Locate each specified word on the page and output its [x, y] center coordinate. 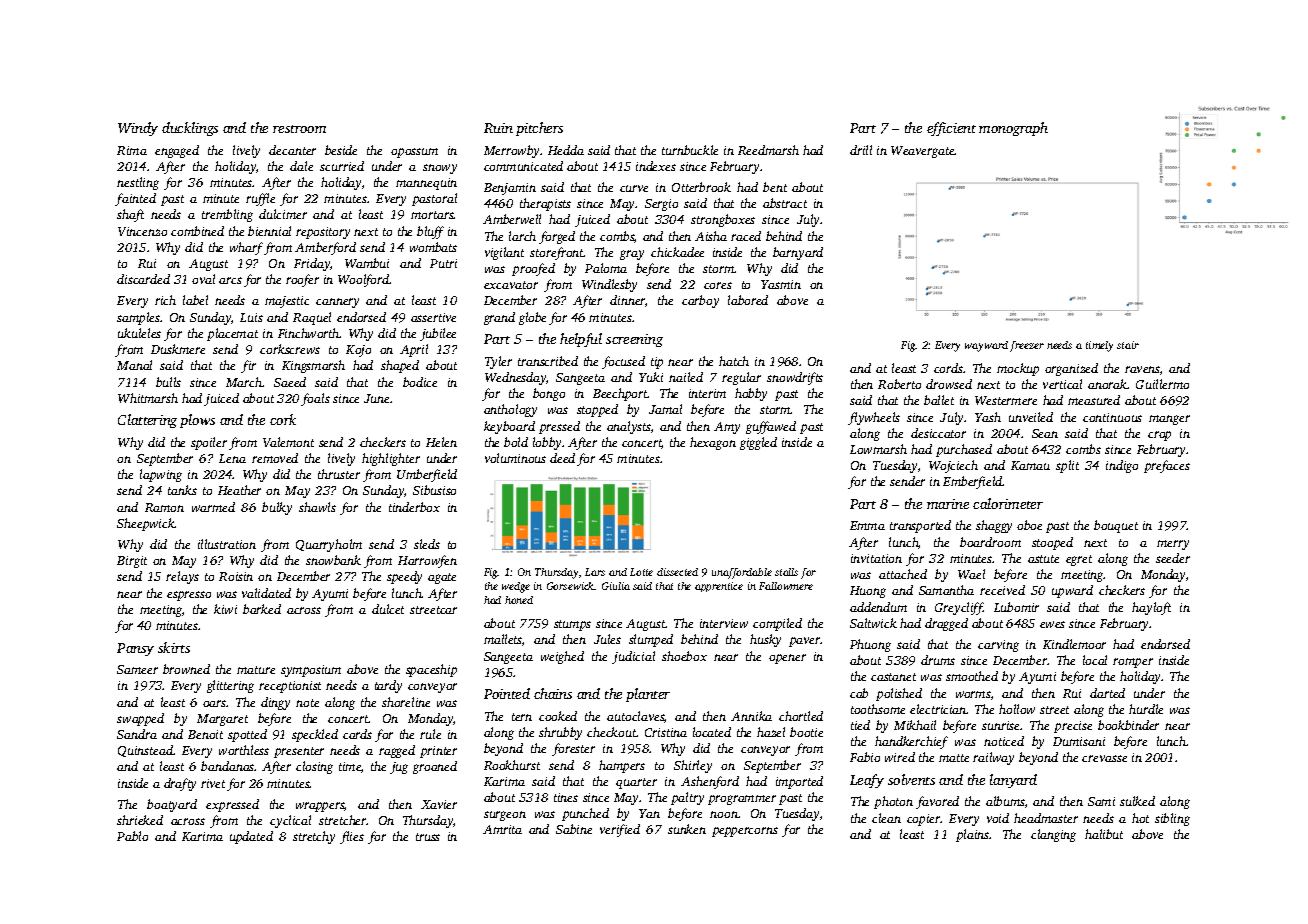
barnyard [798, 253]
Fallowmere [786, 586]
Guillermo [1162, 384]
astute [1043, 559]
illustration [227, 544]
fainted [135, 199]
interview [724, 623]
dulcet [388, 609]
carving [998, 646]
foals [315, 399]
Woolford [364, 280]
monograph [1013, 129]
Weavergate [923, 152]
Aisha [711, 236]
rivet [213, 783]
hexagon [713, 443]
